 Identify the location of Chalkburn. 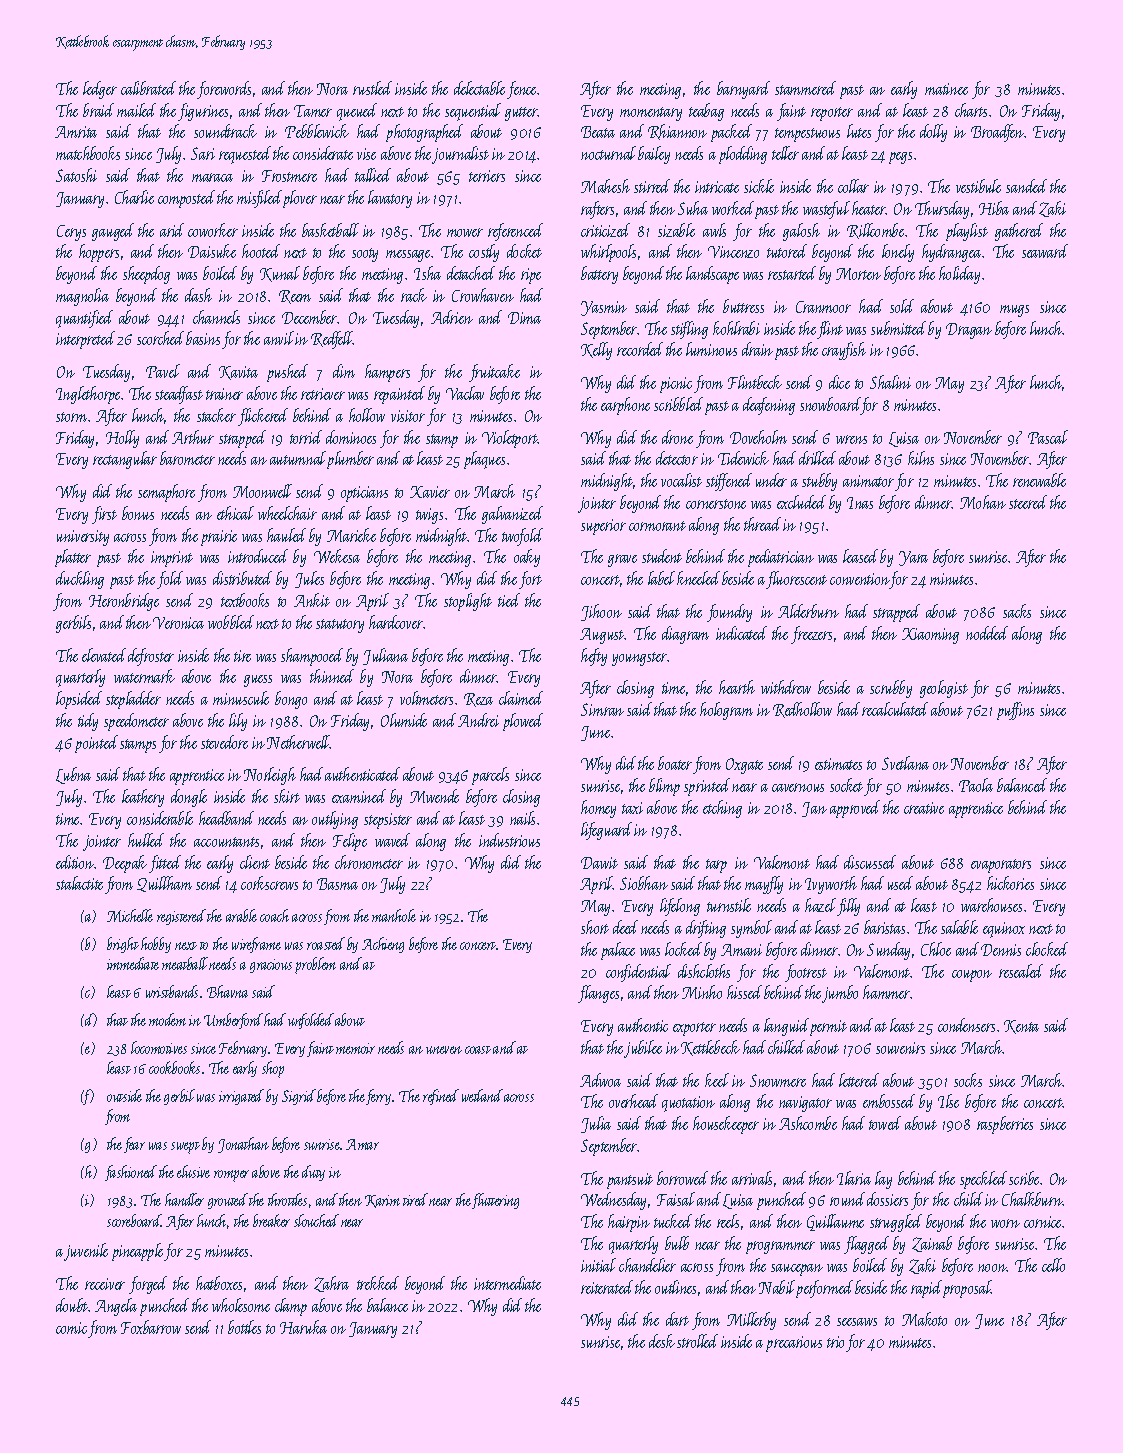
(1032, 1199).
